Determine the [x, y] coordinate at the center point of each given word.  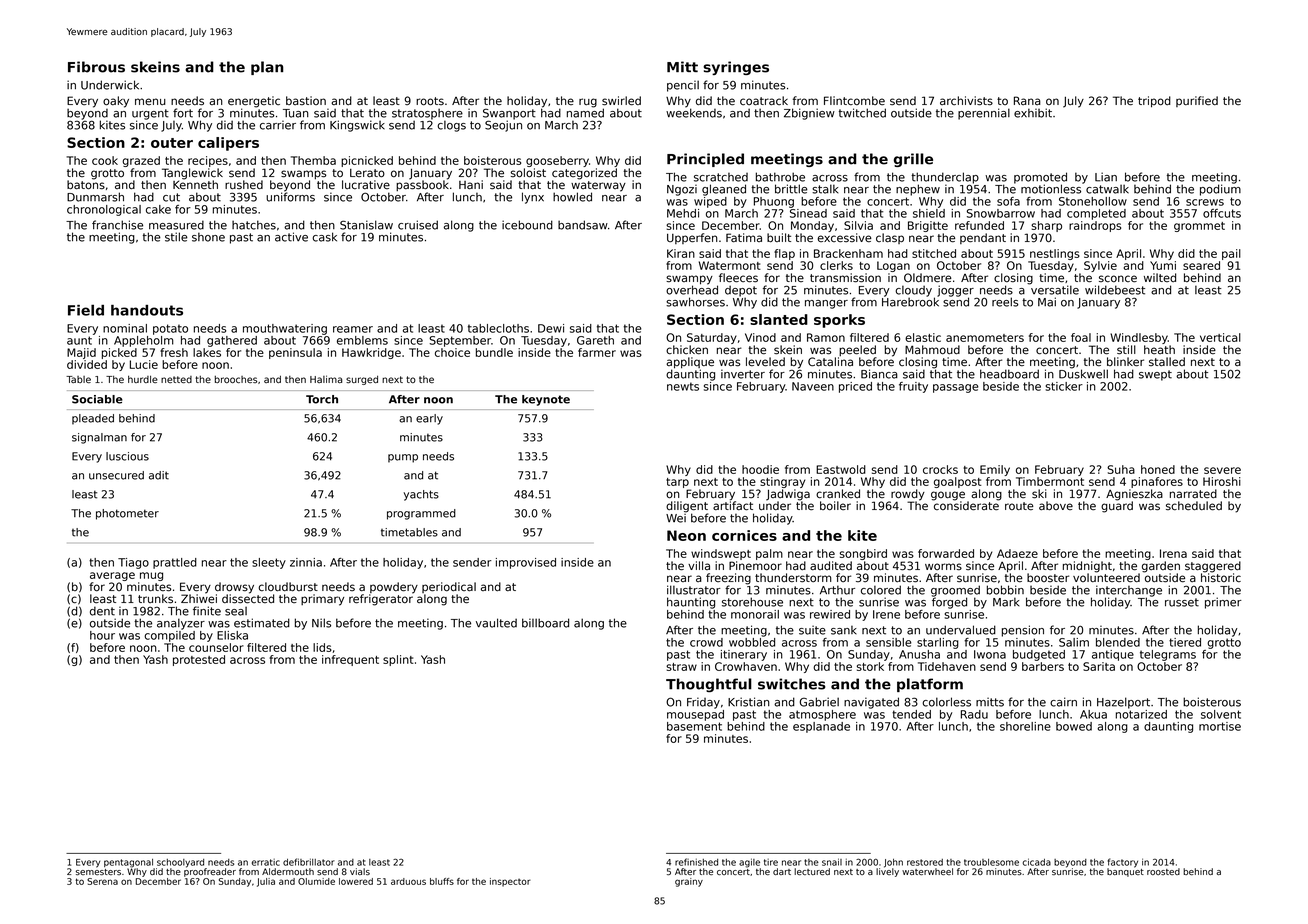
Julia [266, 882]
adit [159, 475]
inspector [510, 882]
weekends [694, 113]
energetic [254, 102]
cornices [744, 535]
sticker [1064, 386]
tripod [1154, 102]
